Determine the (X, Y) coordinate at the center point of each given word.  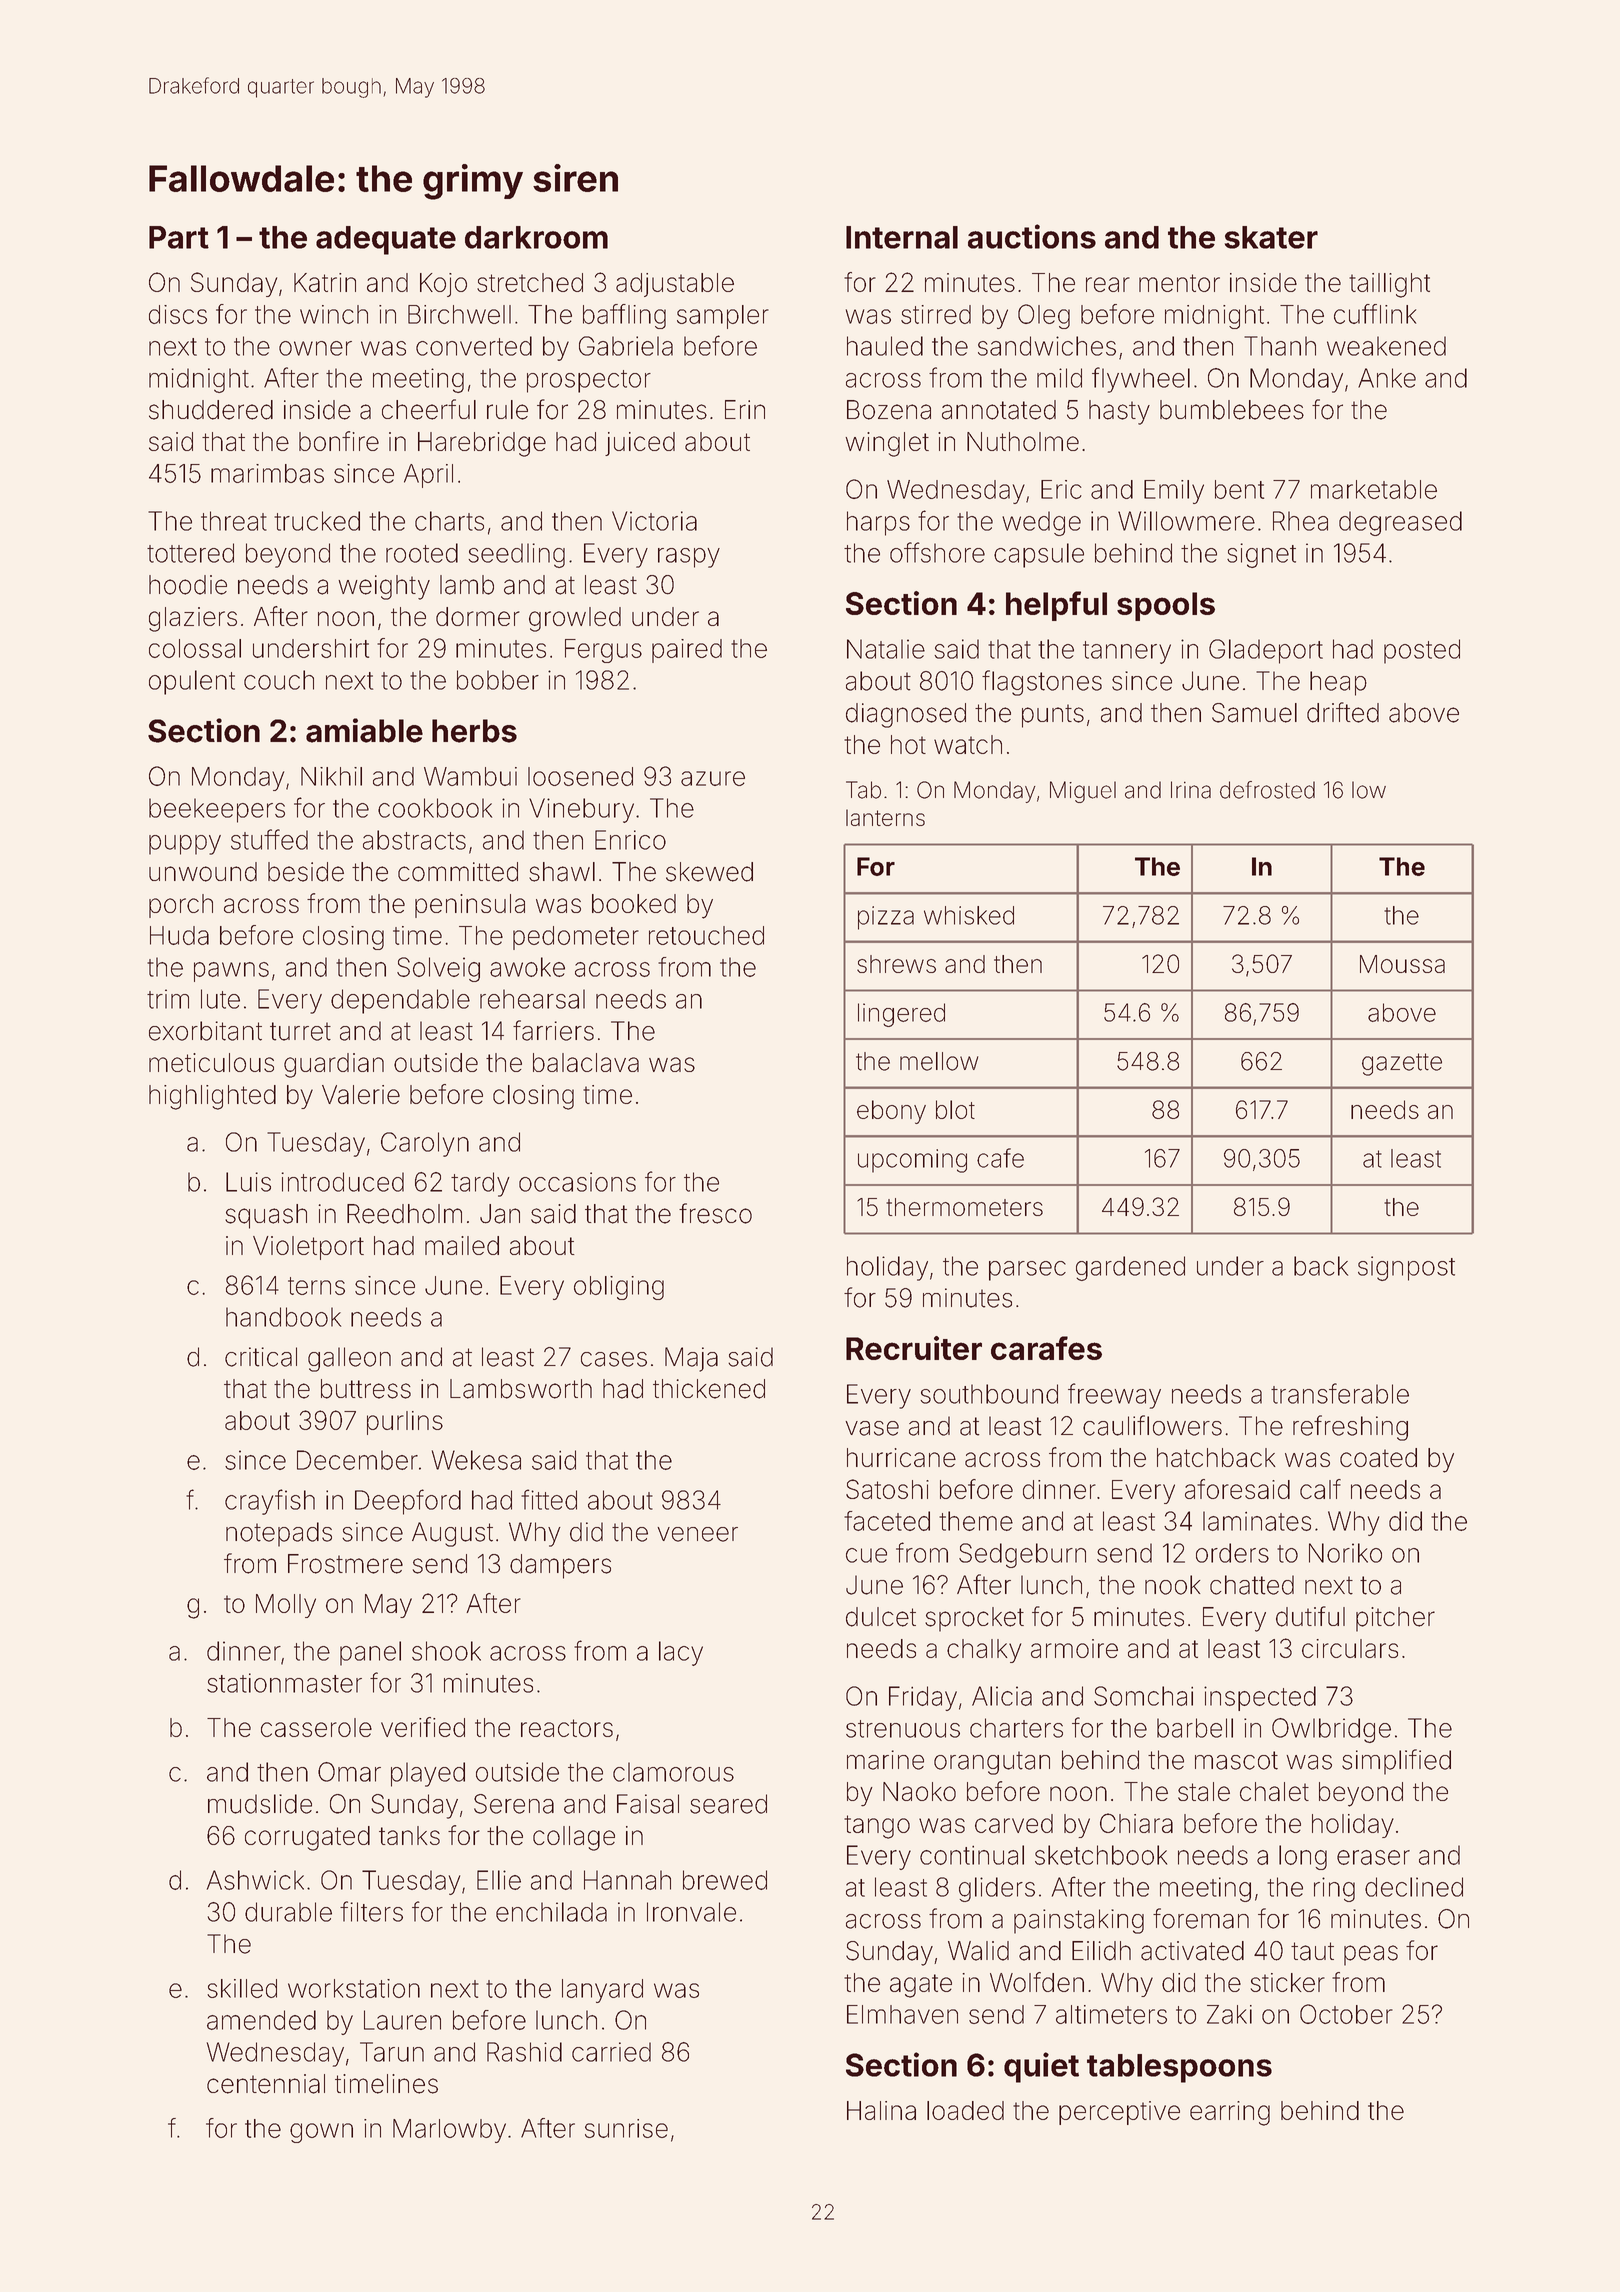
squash (266, 1216)
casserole (316, 1727)
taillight (1389, 285)
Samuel (1254, 713)
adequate (386, 240)
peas (1371, 1955)
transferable (1340, 1393)
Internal (902, 237)
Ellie (499, 1880)
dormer (478, 616)
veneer (697, 1534)
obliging (619, 1288)
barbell (1195, 1728)
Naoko (919, 1791)
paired (687, 651)
